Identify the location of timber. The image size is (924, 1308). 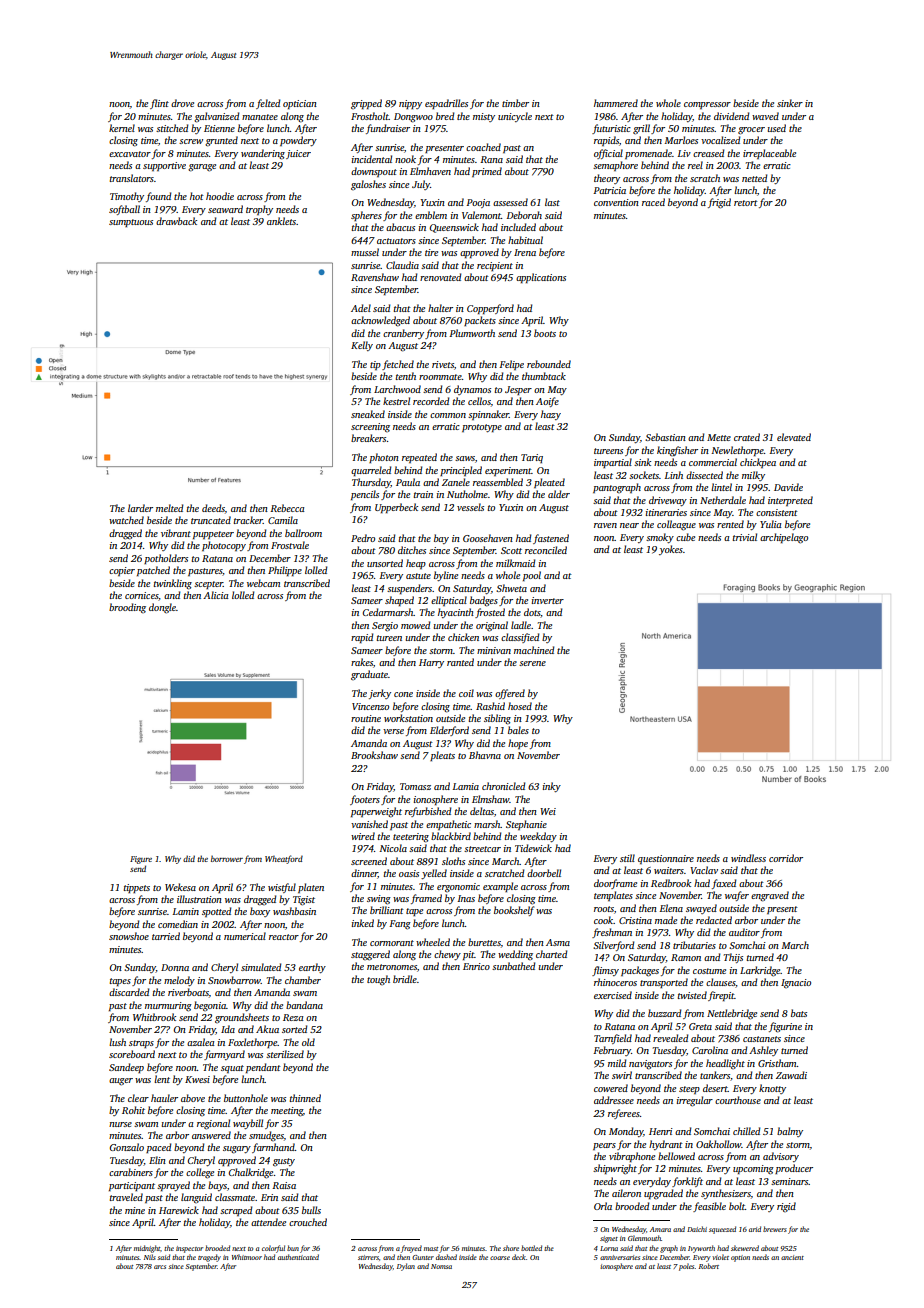
(515, 103).
